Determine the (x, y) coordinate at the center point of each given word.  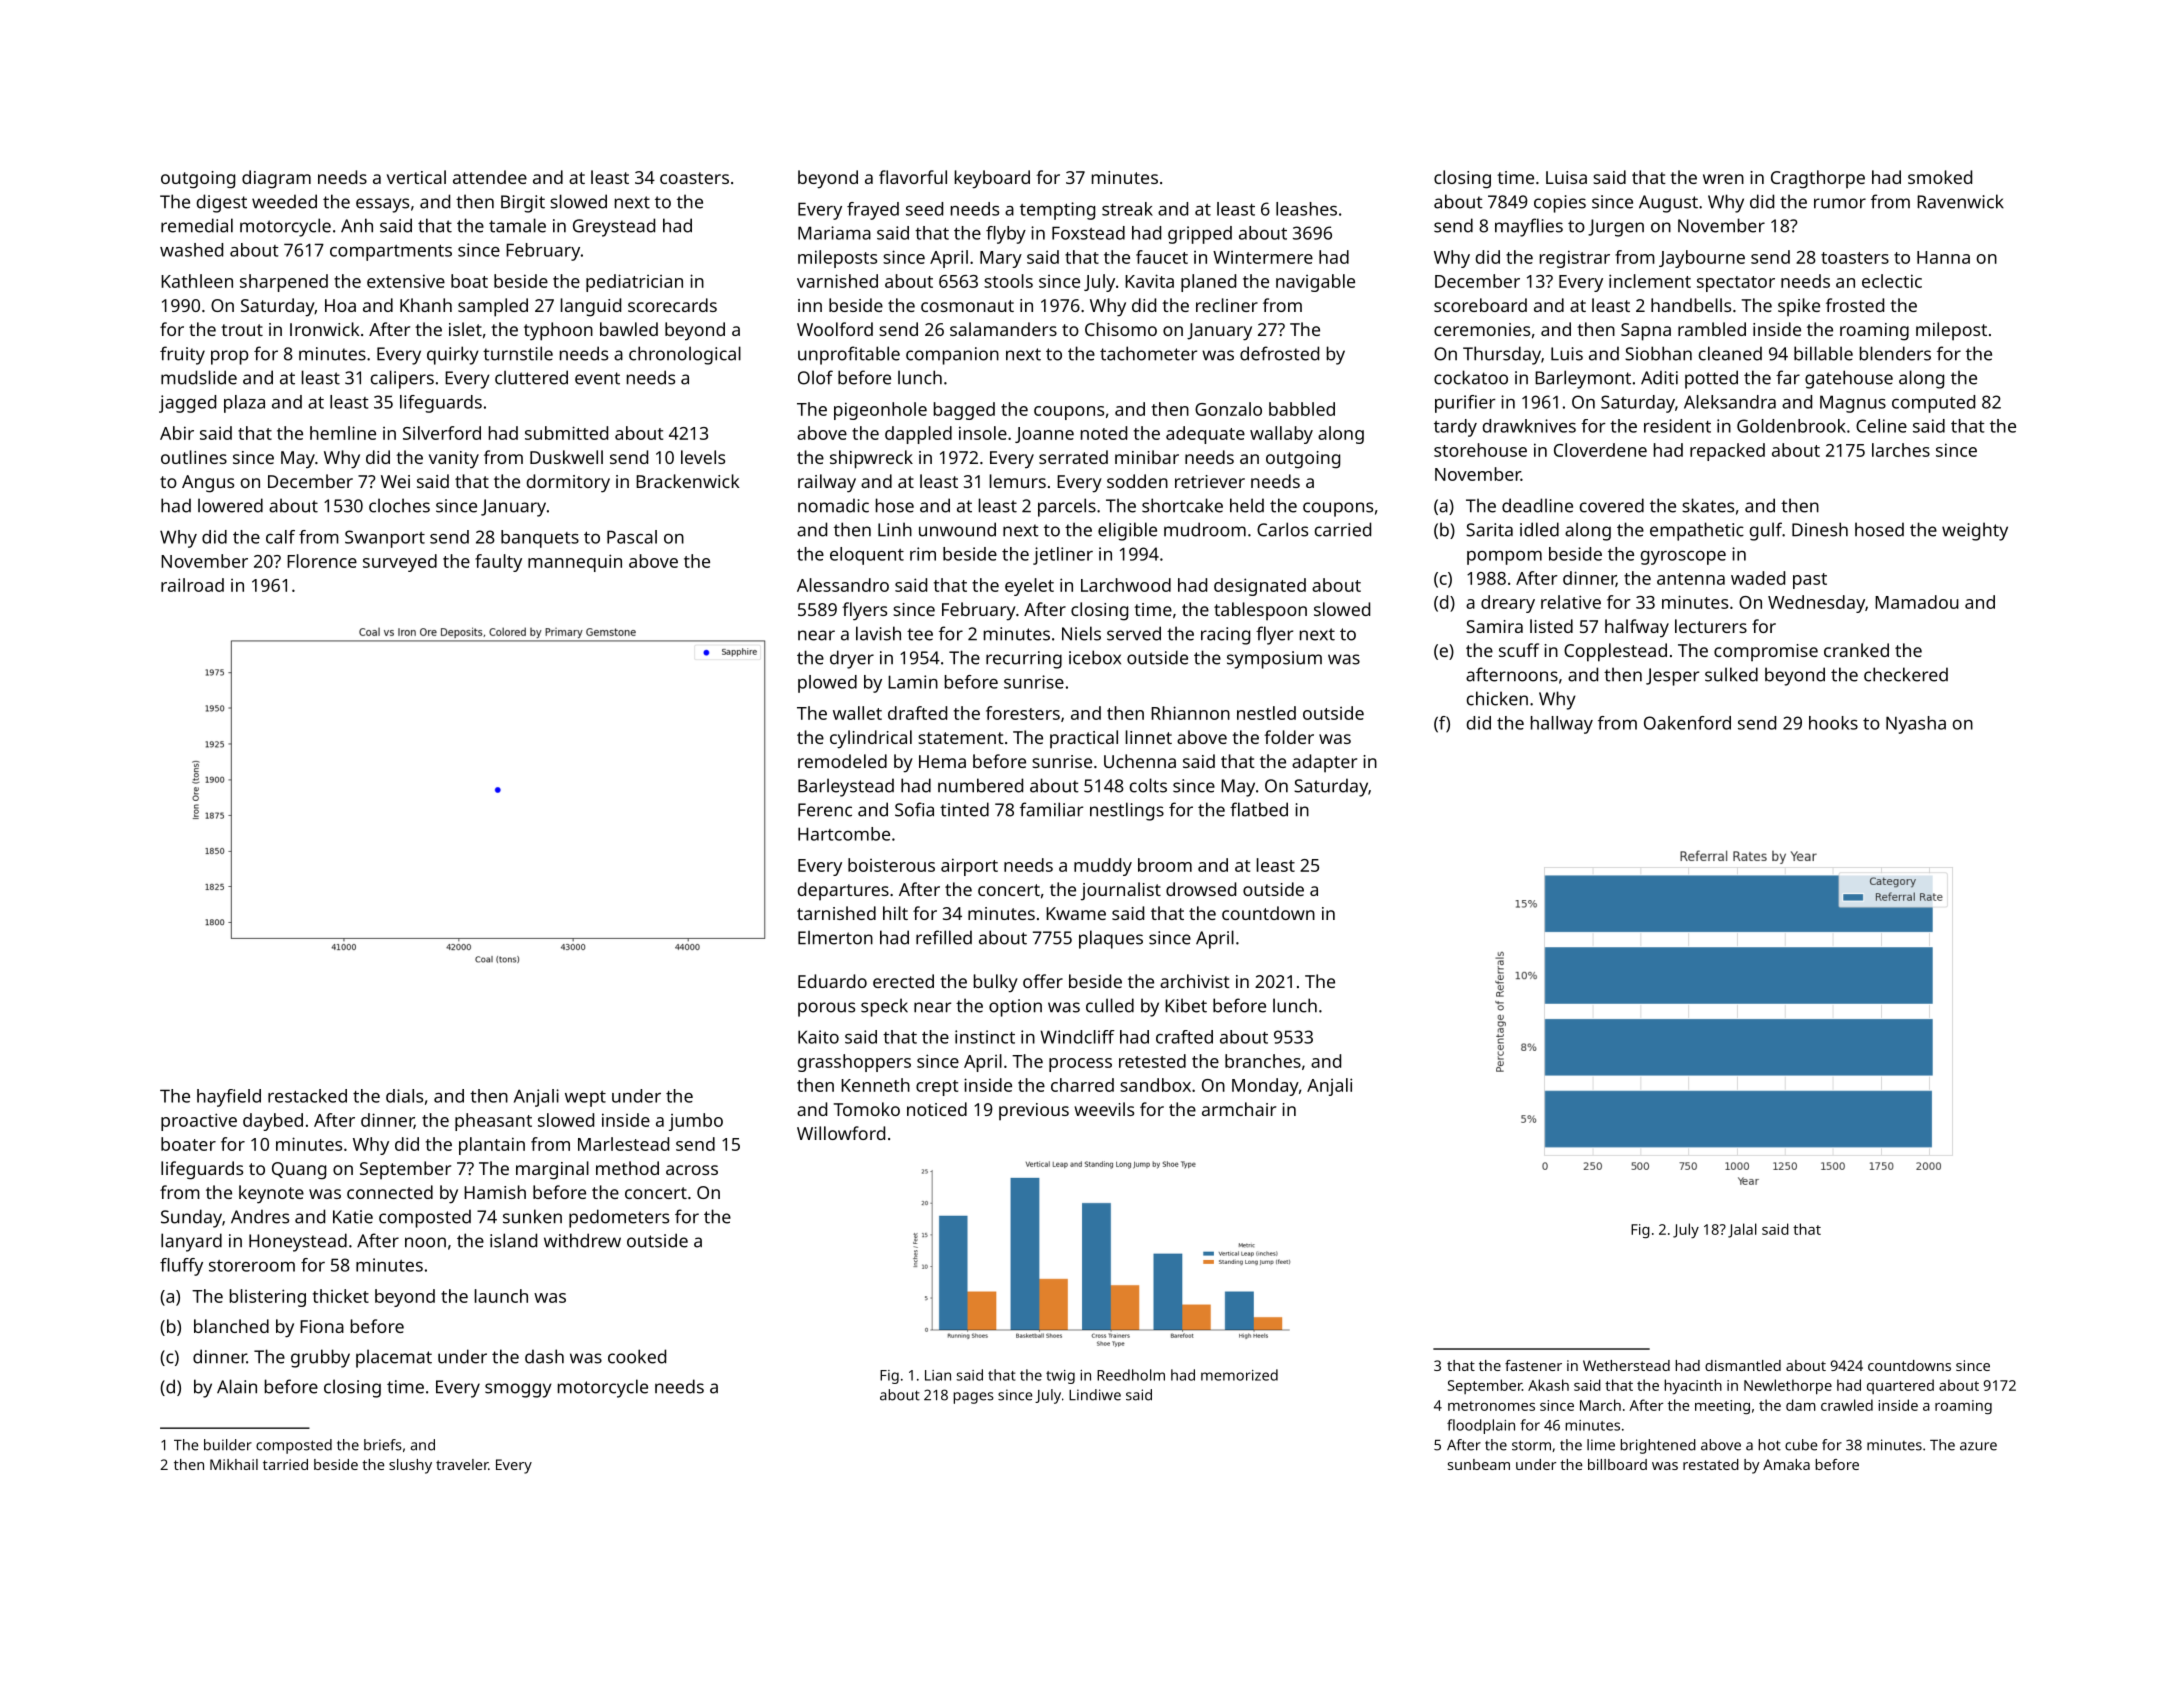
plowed (827, 684)
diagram (276, 179)
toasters (1855, 258)
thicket (341, 1296)
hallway (1562, 725)
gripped (1200, 235)
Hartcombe (844, 834)
